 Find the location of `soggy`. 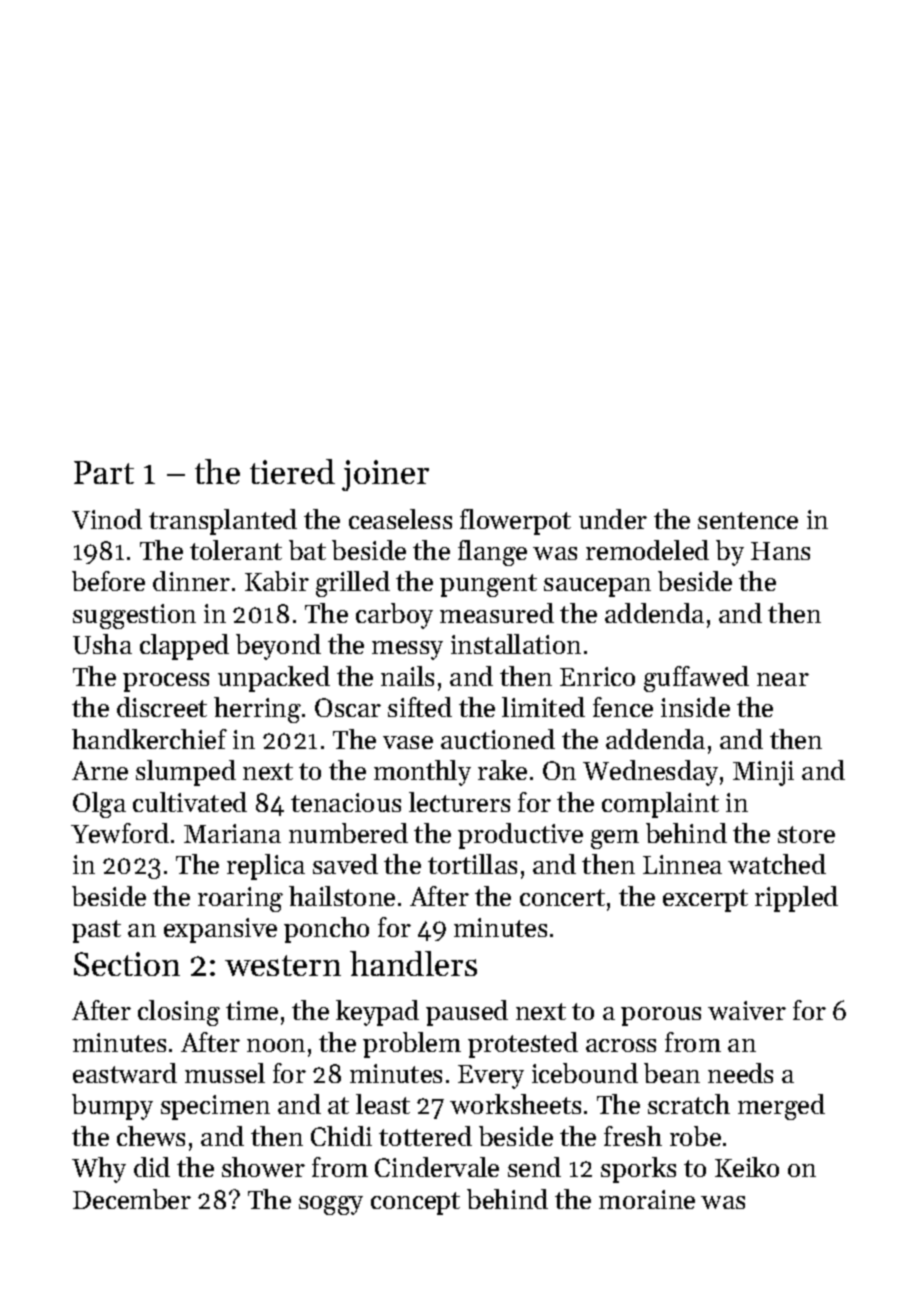

soggy is located at coordinates (331, 1205).
